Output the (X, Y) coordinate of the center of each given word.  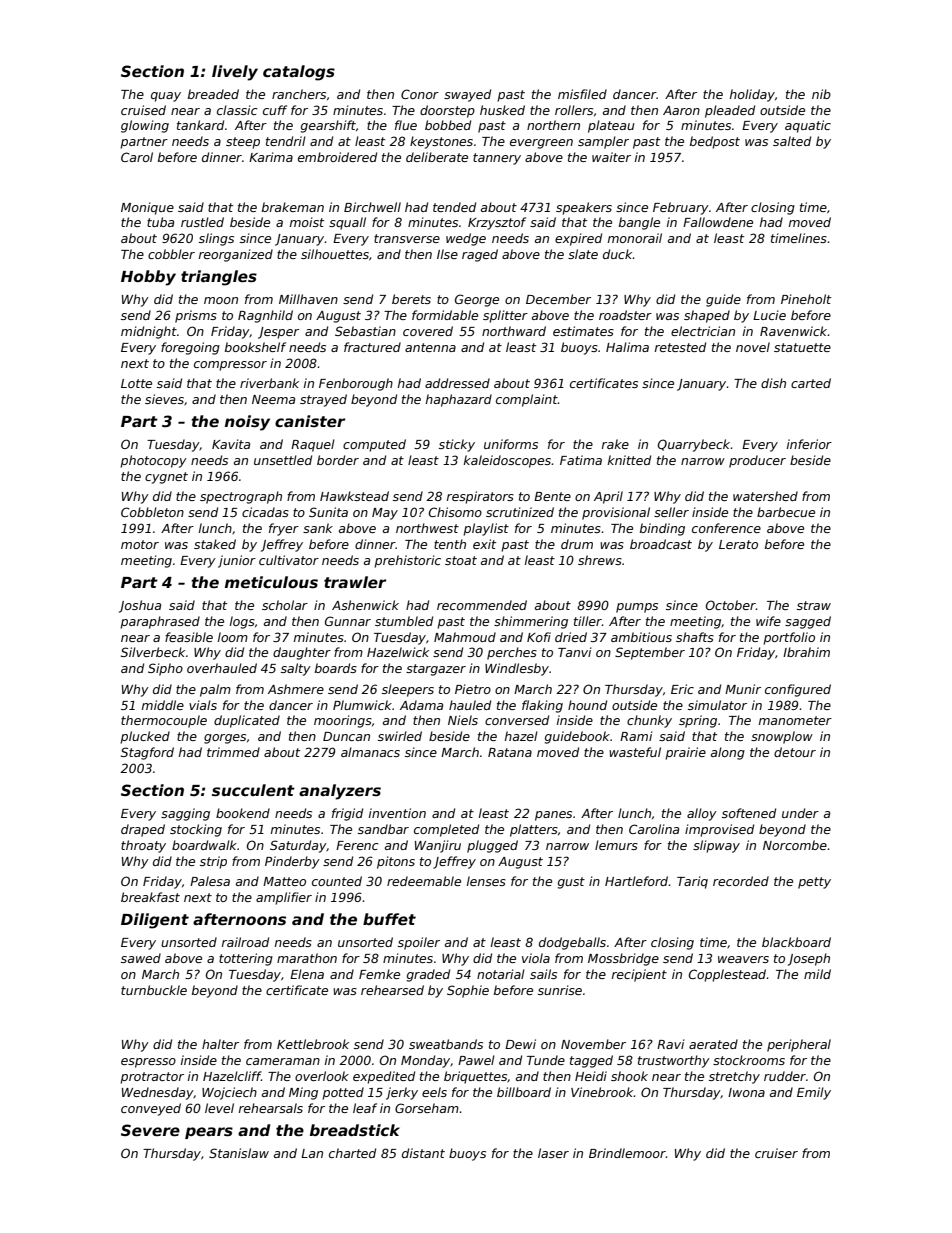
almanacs (370, 752)
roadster (625, 315)
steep (243, 143)
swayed (467, 95)
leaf (365, 1108)
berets (411, 299)
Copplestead (728, 975)
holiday (752, 95)
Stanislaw (239, 1153)
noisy (247, 423)
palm (215, 690)
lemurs (616, 845)
